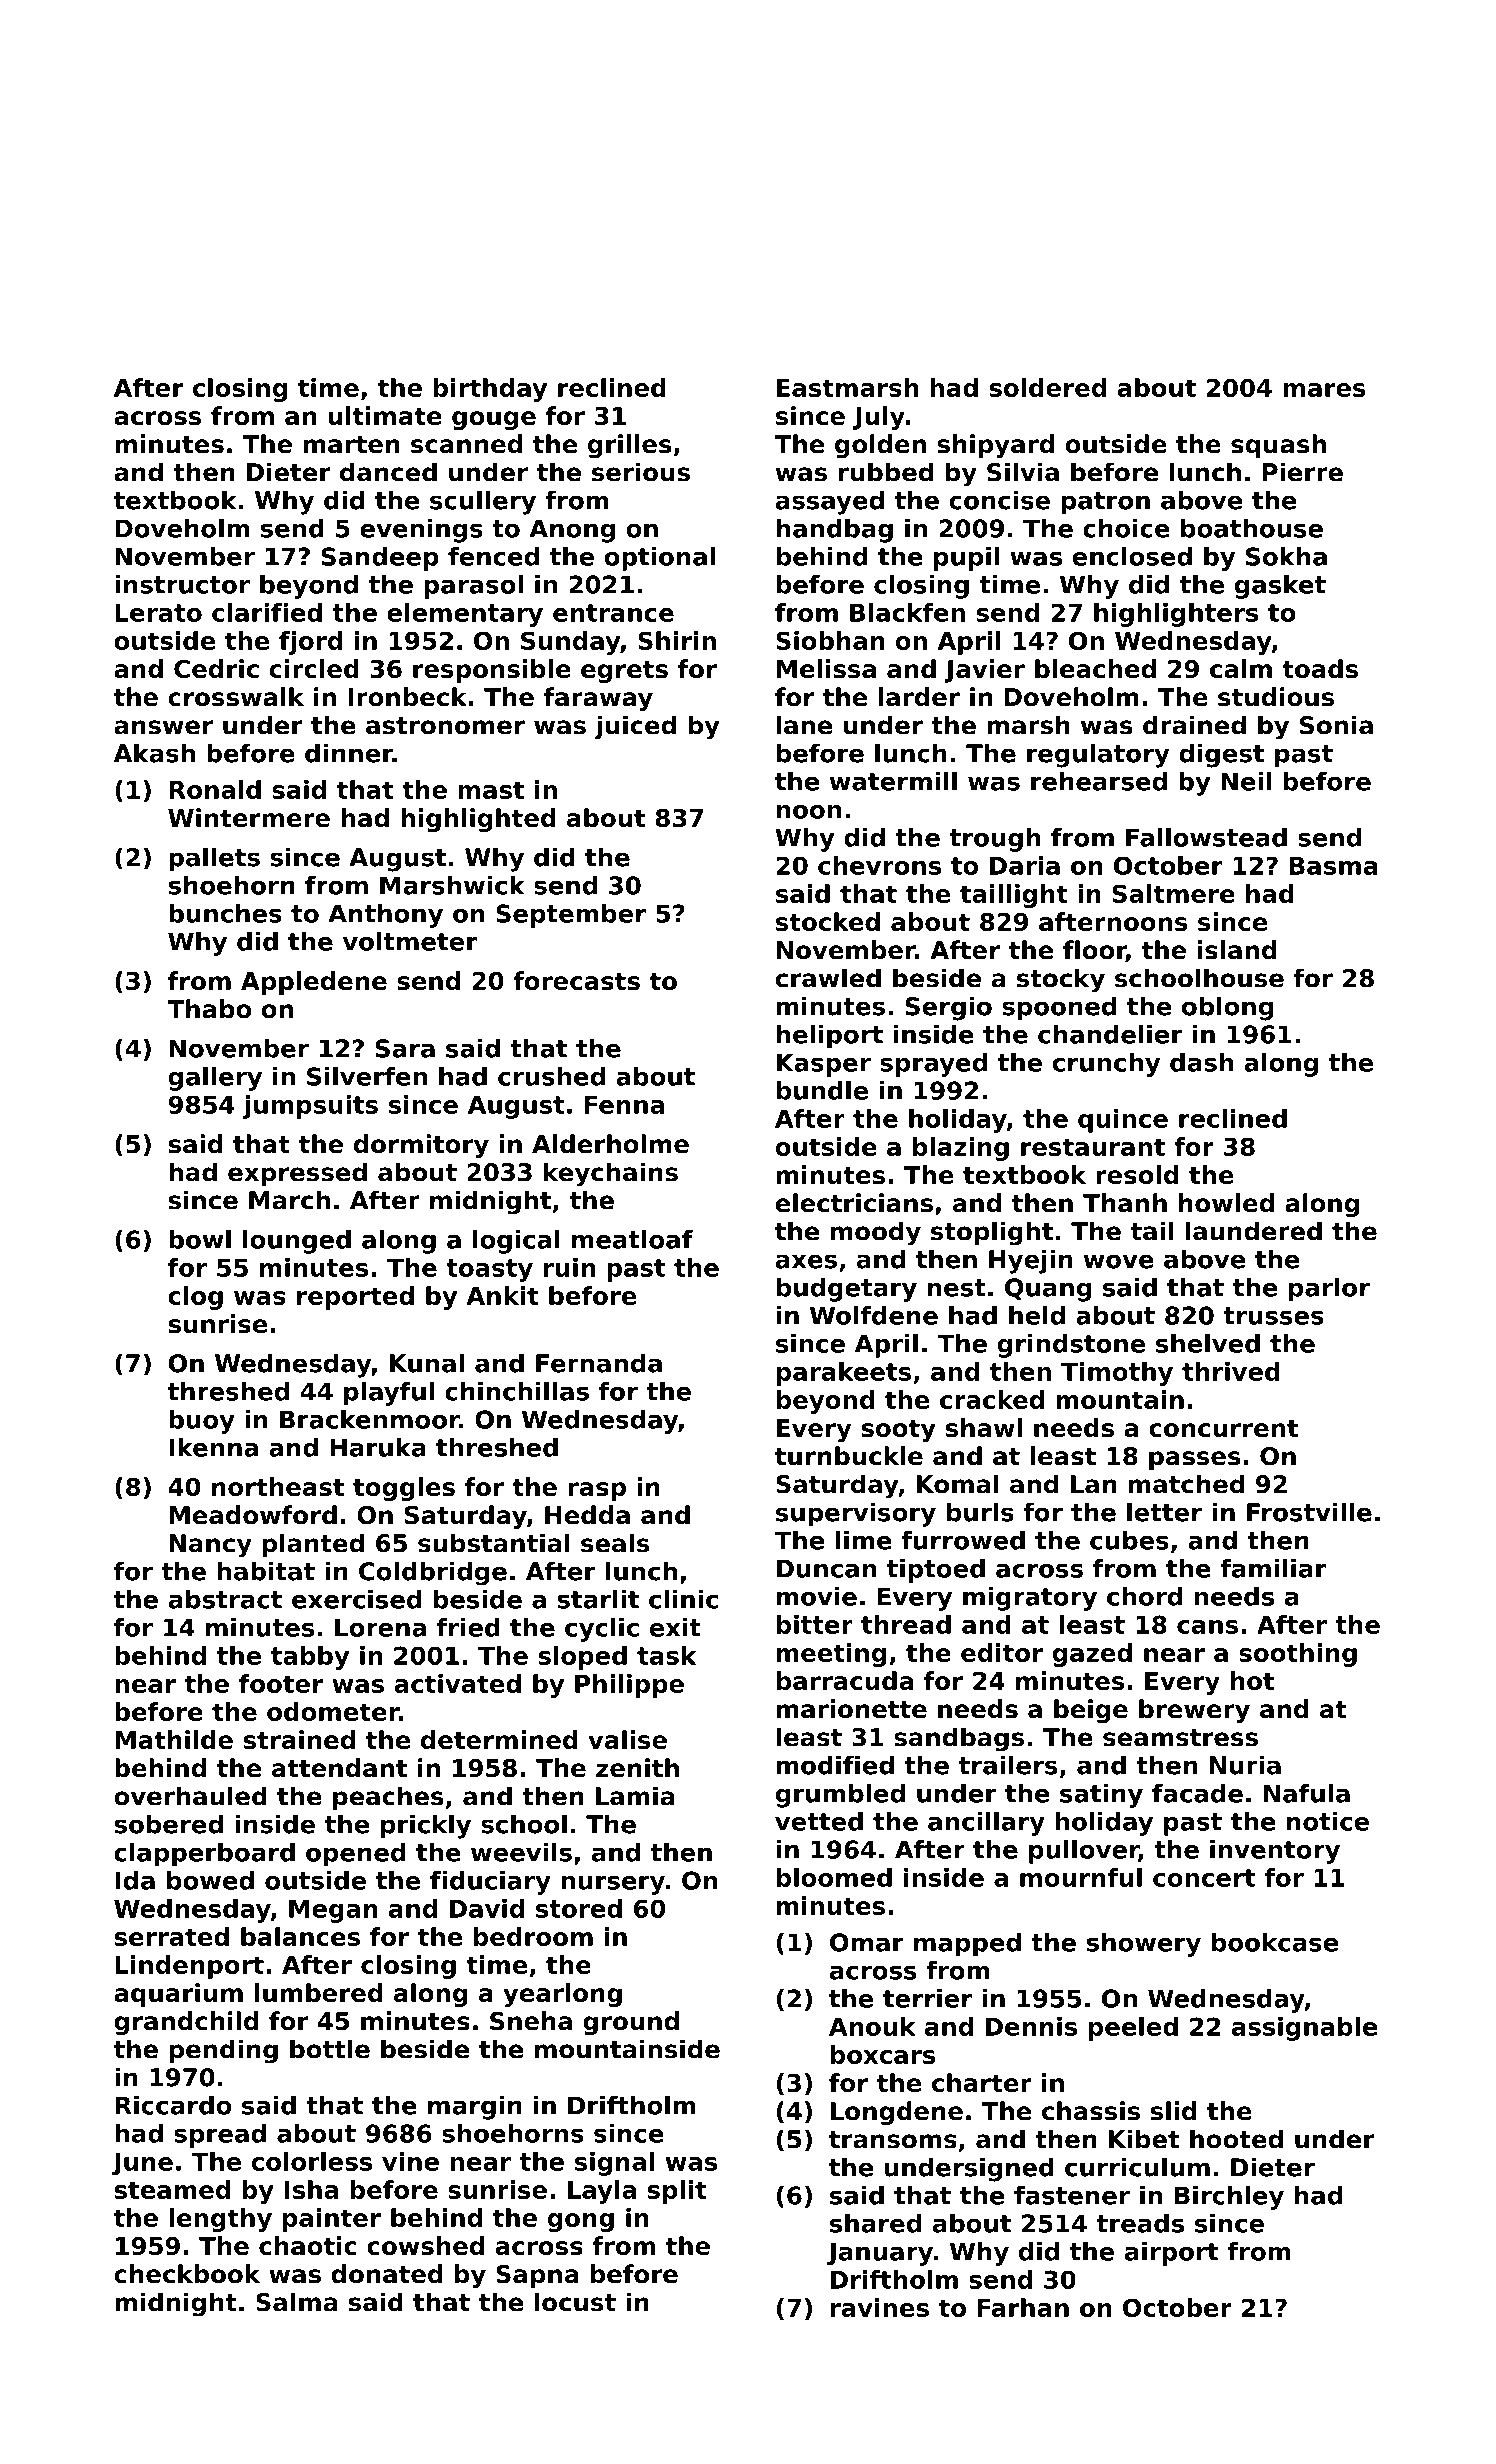  What do you see at coordinates (1126, 528) in the screenshot?
I see `choice` at bounding box center [1126, 528].
